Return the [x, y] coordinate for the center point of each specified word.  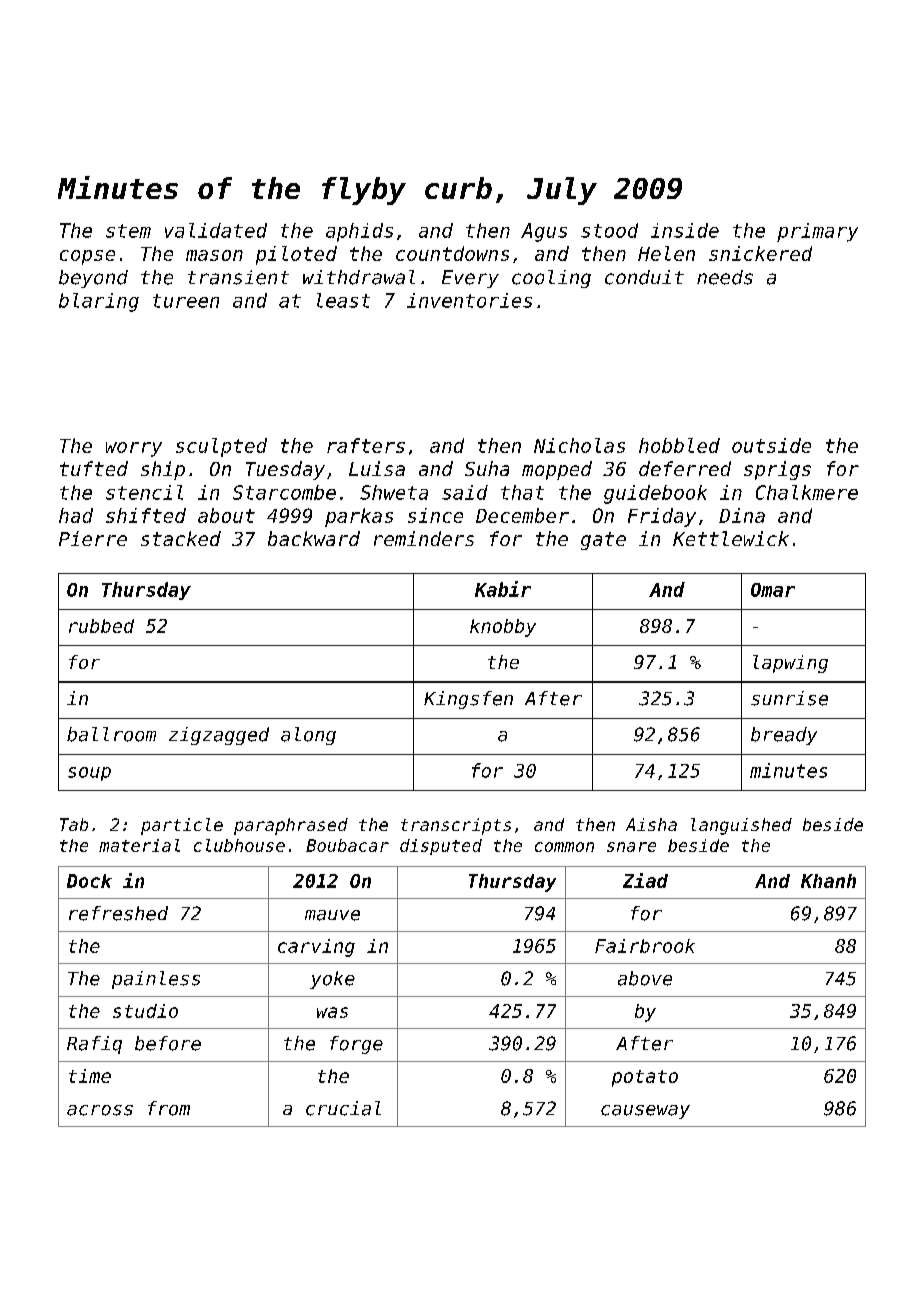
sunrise [789, 698]
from [169, 1108]
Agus [544, 232]
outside [771, 445]
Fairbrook [645, 946]
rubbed [101, 626]
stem [128, 231]
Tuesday [285, 470]
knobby [503, 628]
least [343, 300]
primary [817, 232]
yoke [332, 980]
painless [156, 980]
